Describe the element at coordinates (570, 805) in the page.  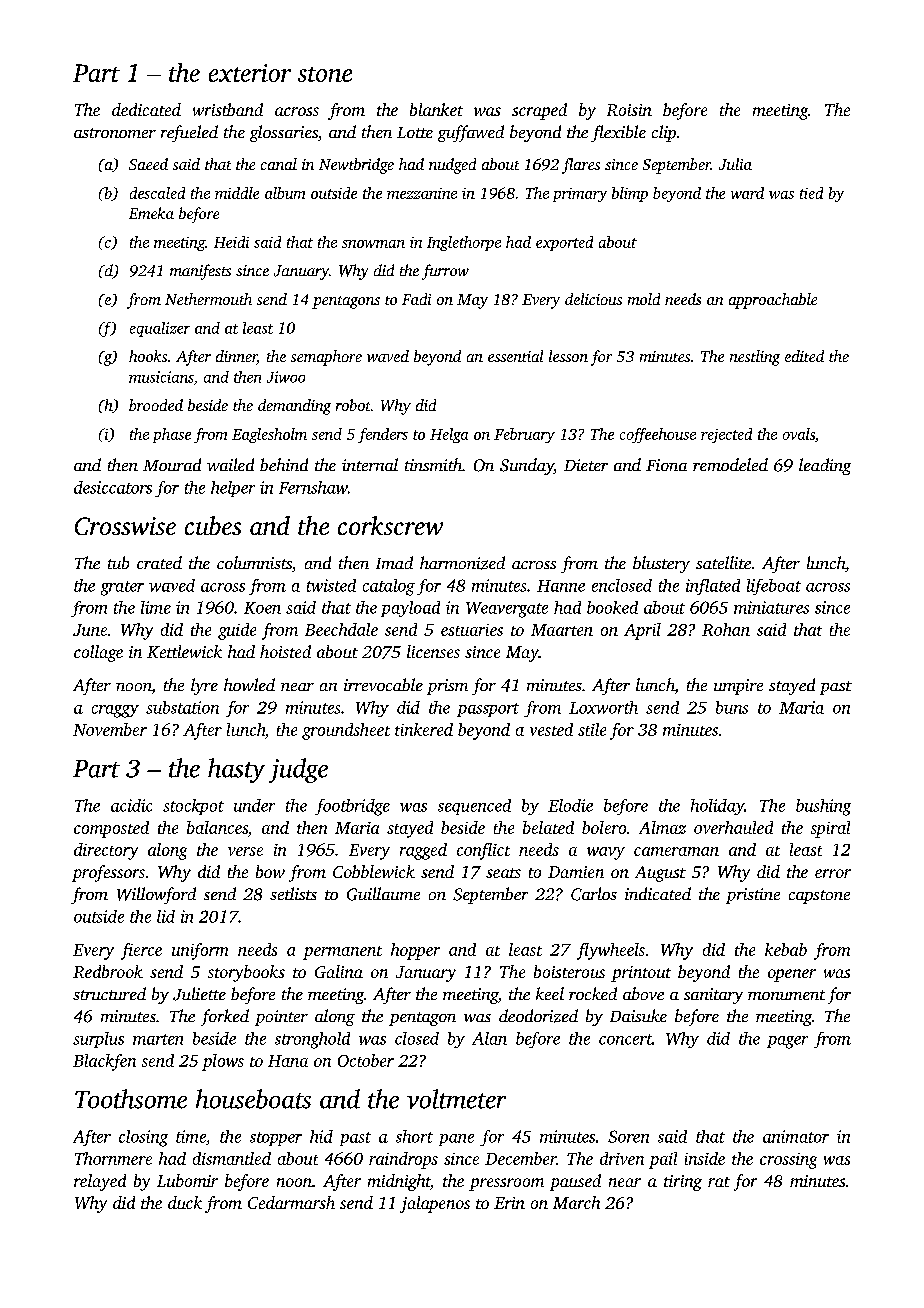
I see `Elodie` at that location.
